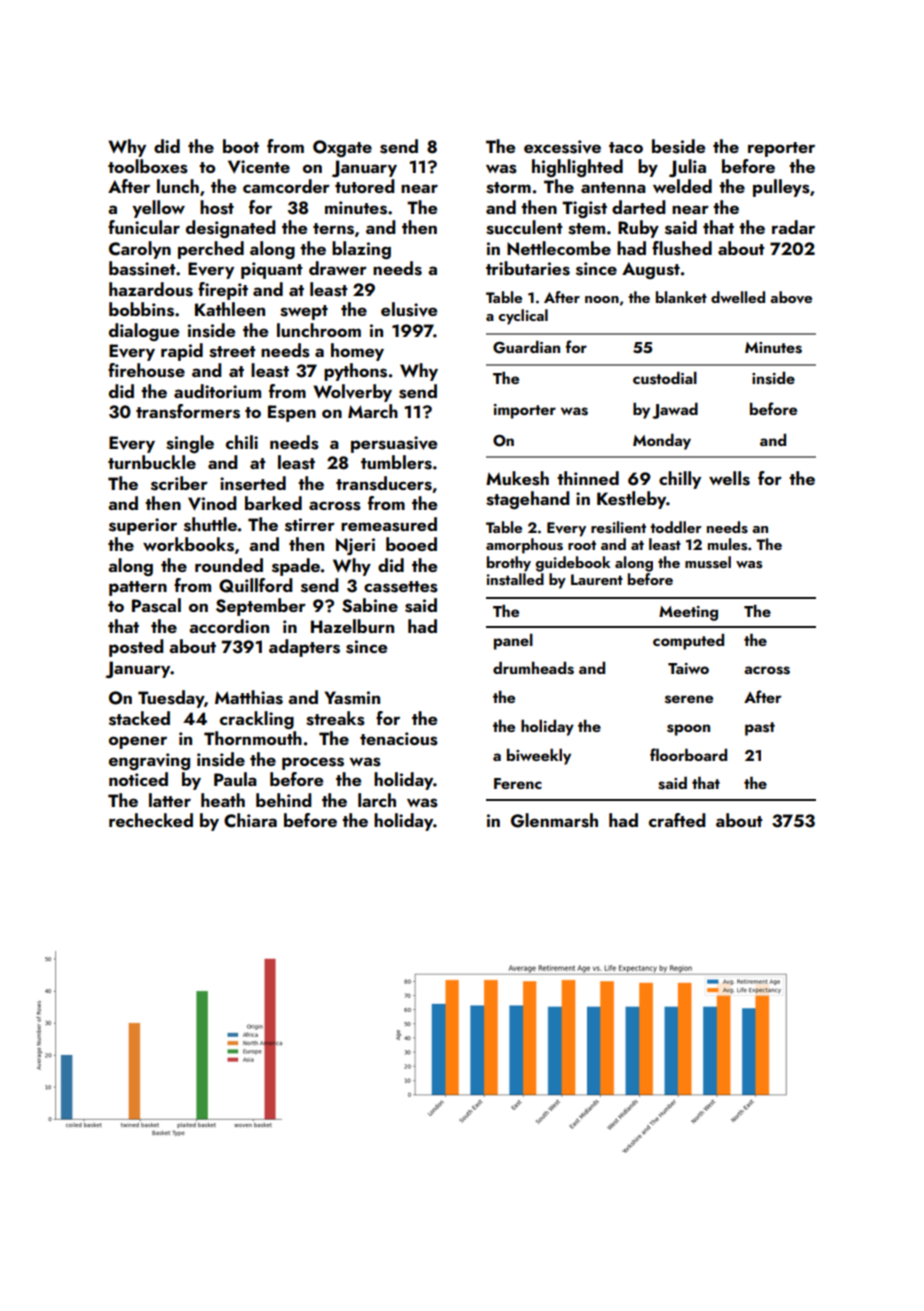 The image size is (924, 1311). What do you see at coordinates (249, 697) in the screenshot?
I see `Matthias` at bounding box center [249, 697].
